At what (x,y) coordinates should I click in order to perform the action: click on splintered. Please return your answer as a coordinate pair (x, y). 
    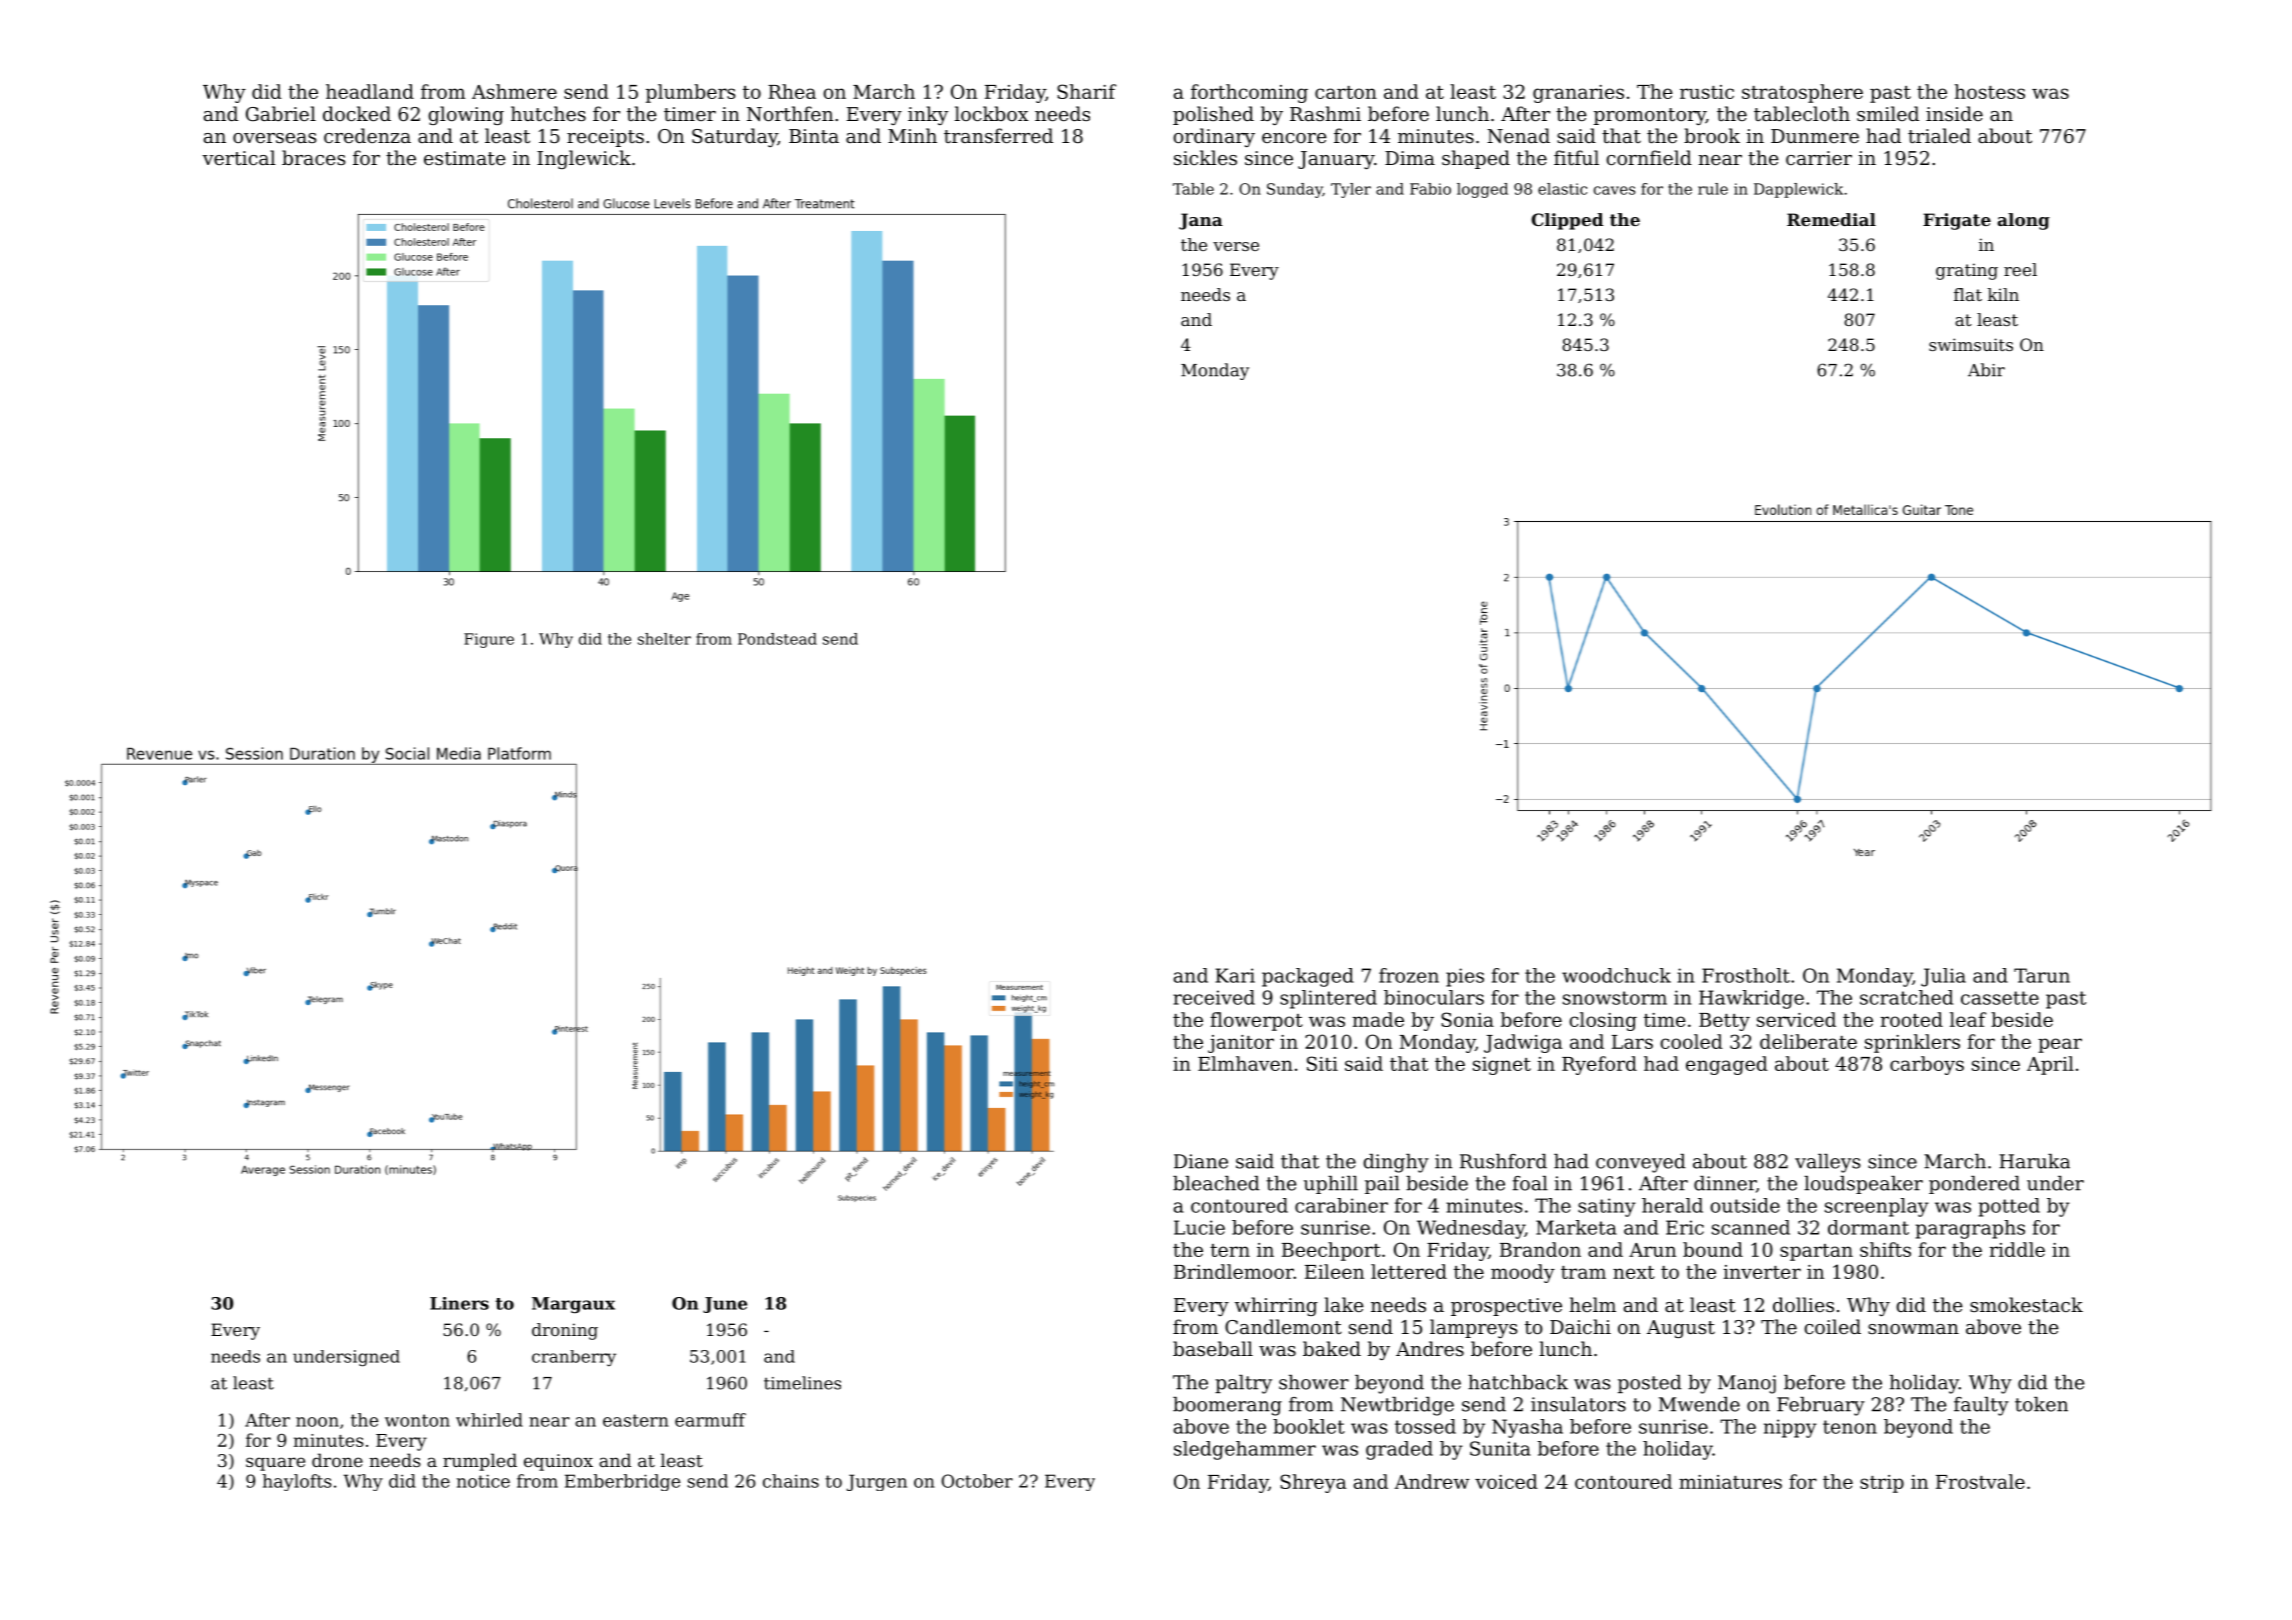
    Looking at the image, I should click on (1328, 999).
